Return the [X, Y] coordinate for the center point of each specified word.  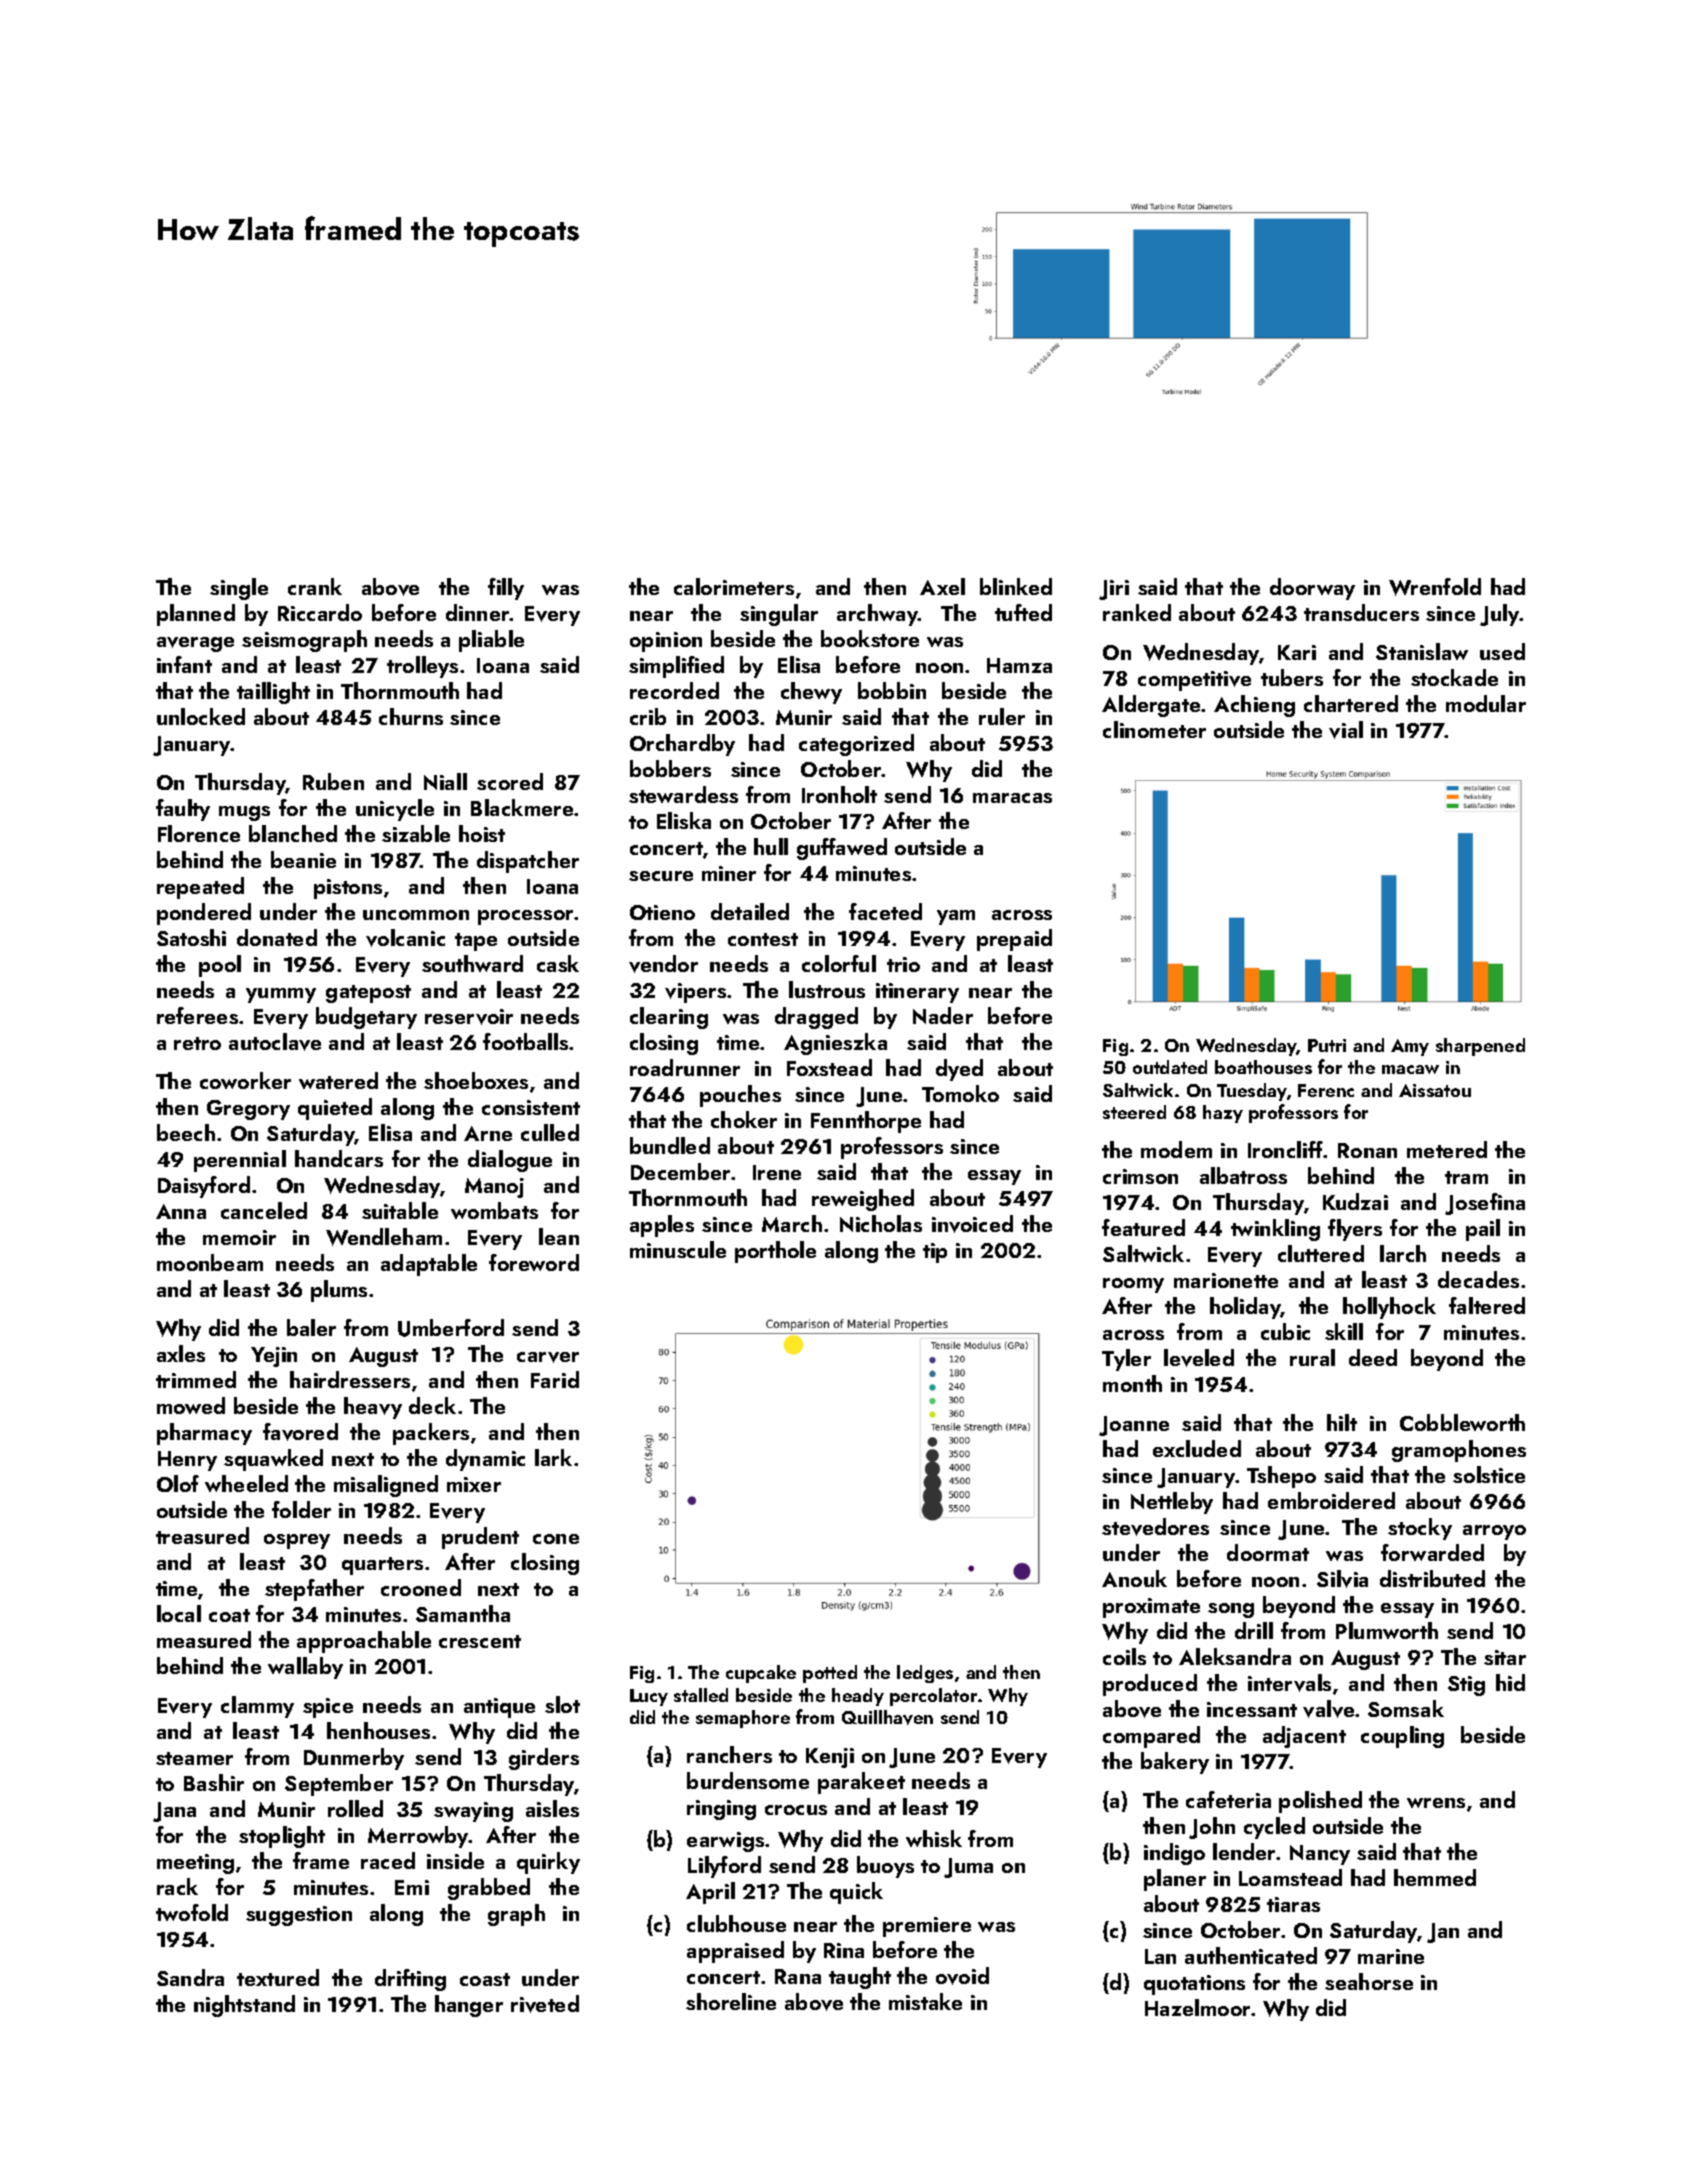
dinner [478, 612]
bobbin [892, 690]
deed [1373, 1357]
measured [204, 1639]
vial [1346, 730]
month [1132, 1383]
